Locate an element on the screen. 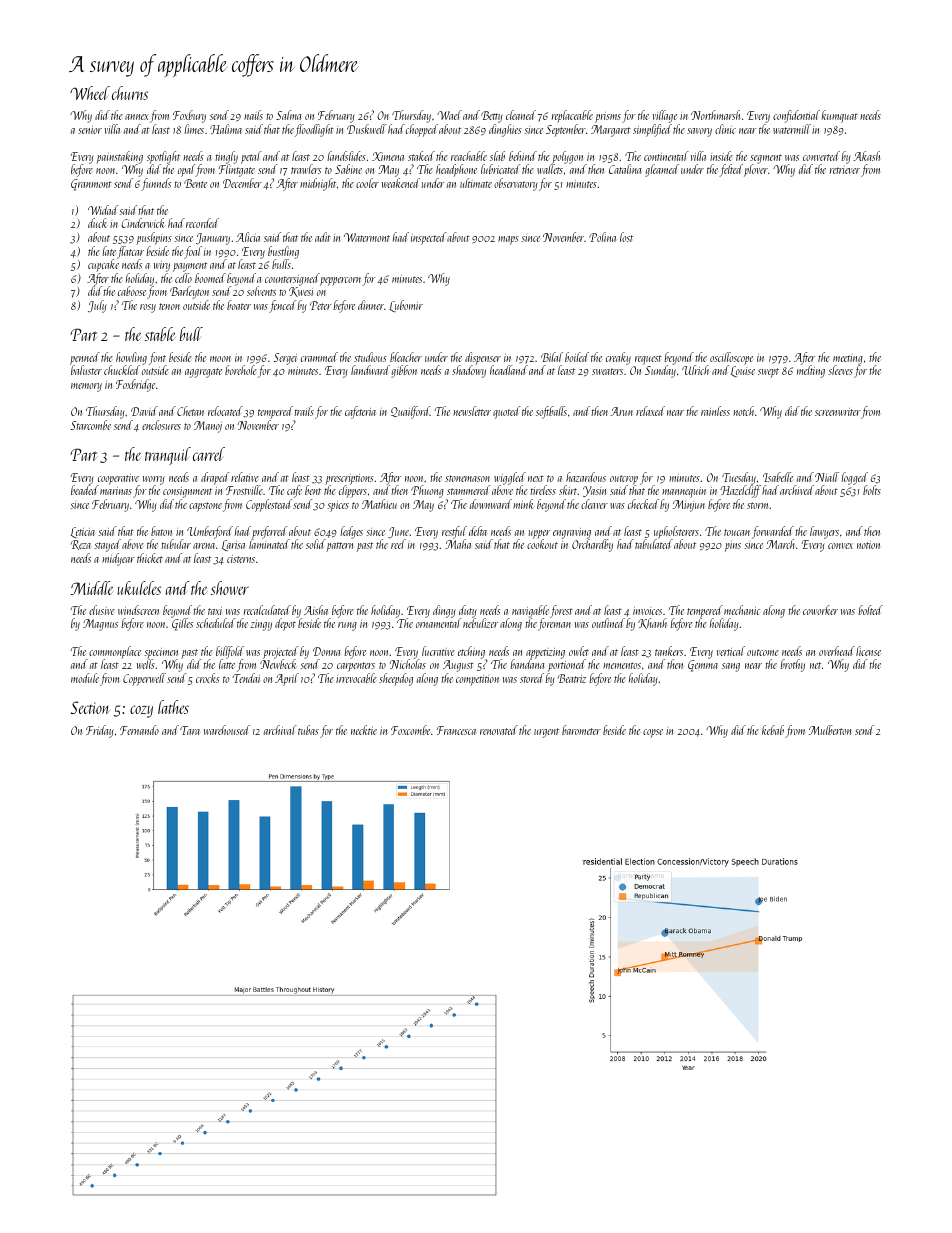  lost is located at coordinates (626, 237).
